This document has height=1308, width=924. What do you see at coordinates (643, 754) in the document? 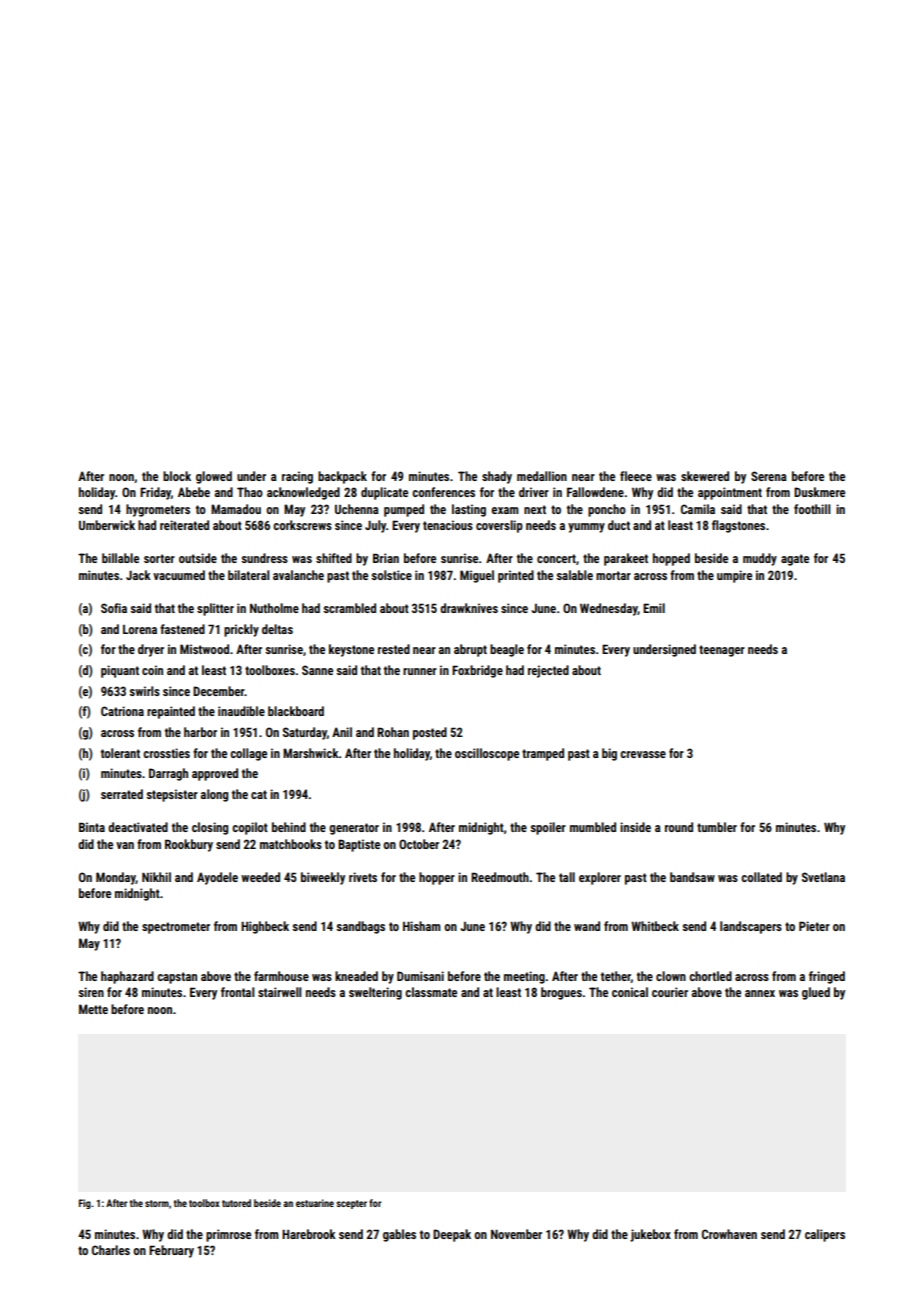
I see `crevasse` at bounding box center [643, 754].
